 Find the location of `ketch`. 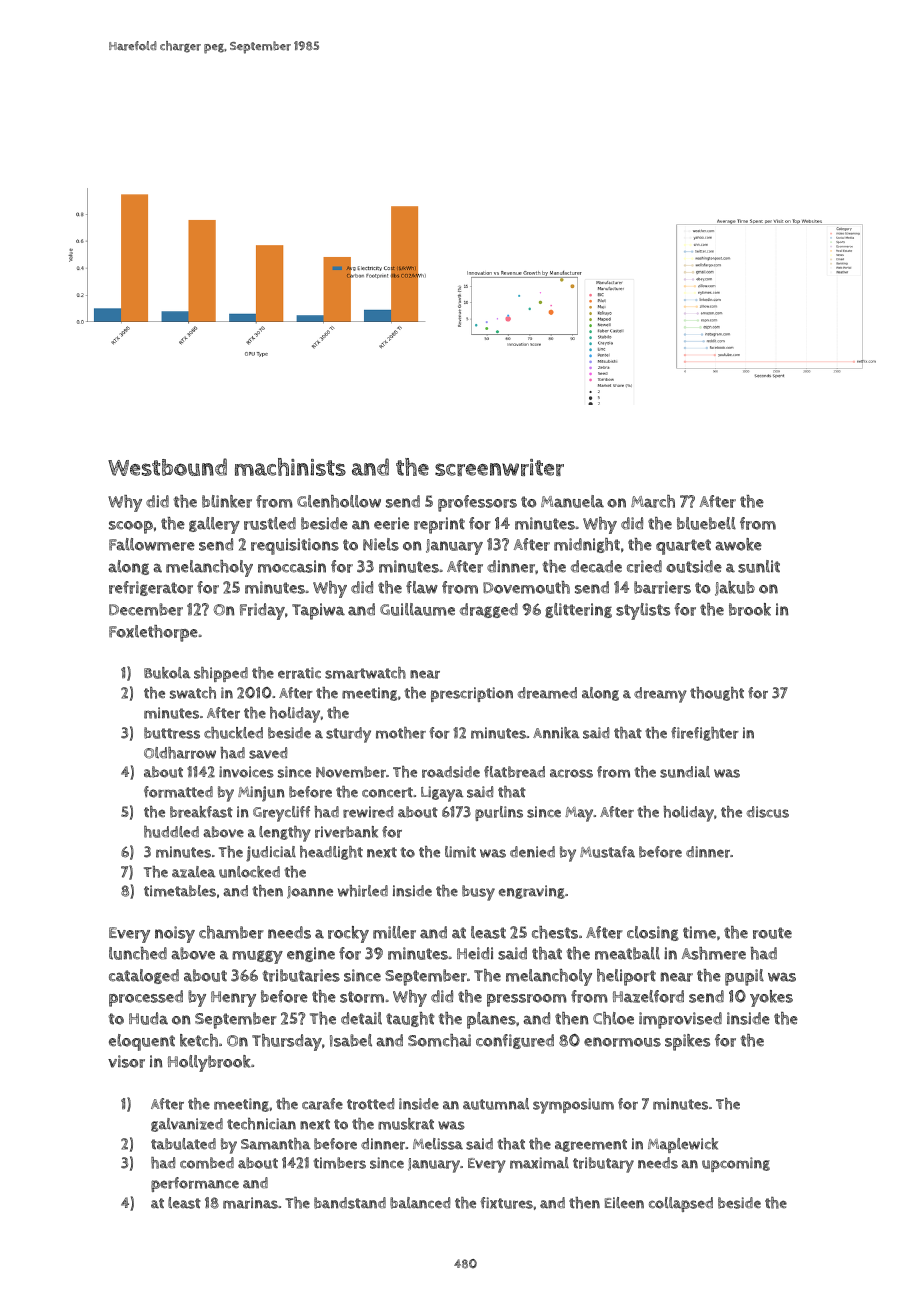

ketch is located at coordinates (199, 1040).
